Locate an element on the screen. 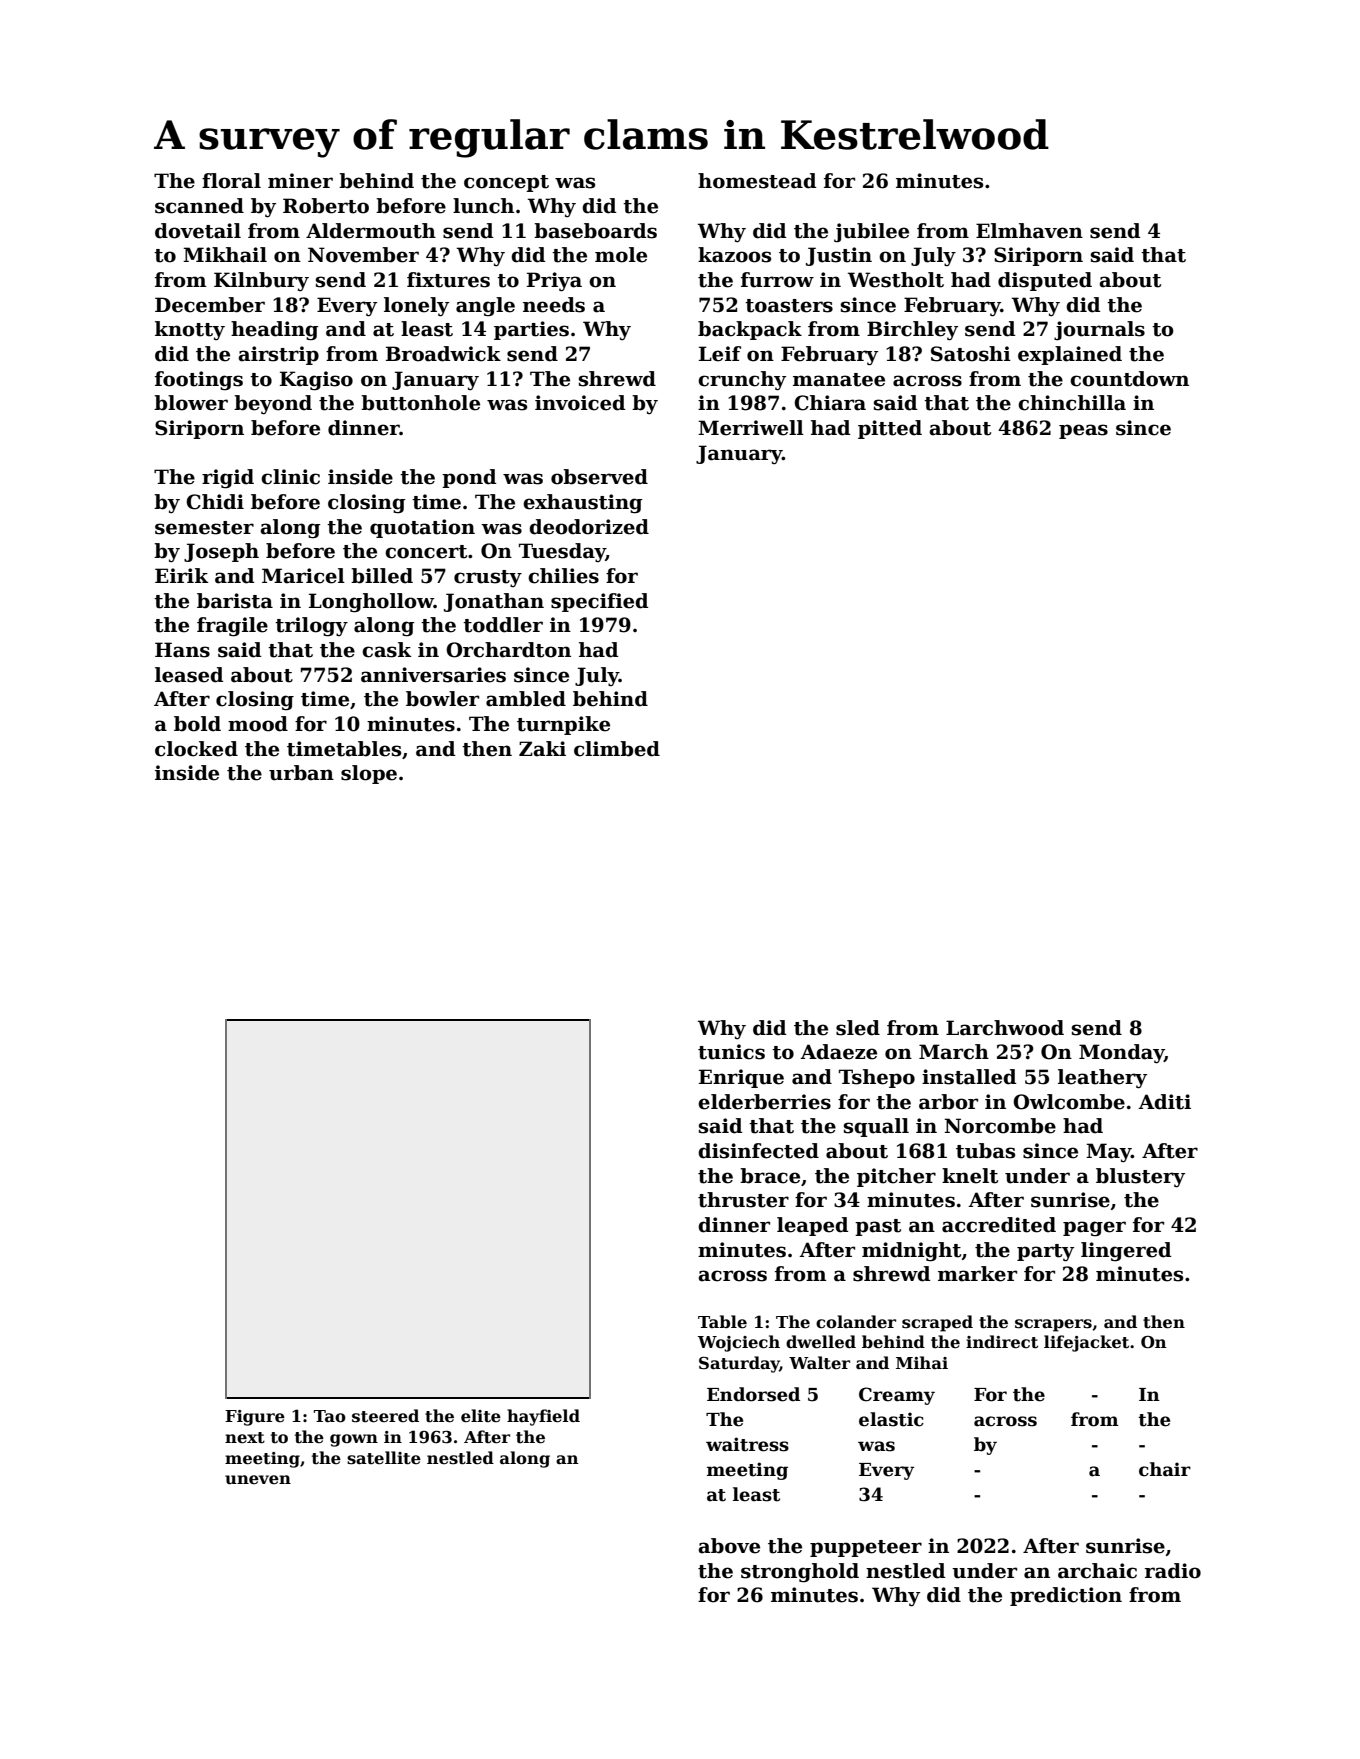 This screenshot has height=1759, width=1360. Elmhaven is located at coordinates (1029, 231).
